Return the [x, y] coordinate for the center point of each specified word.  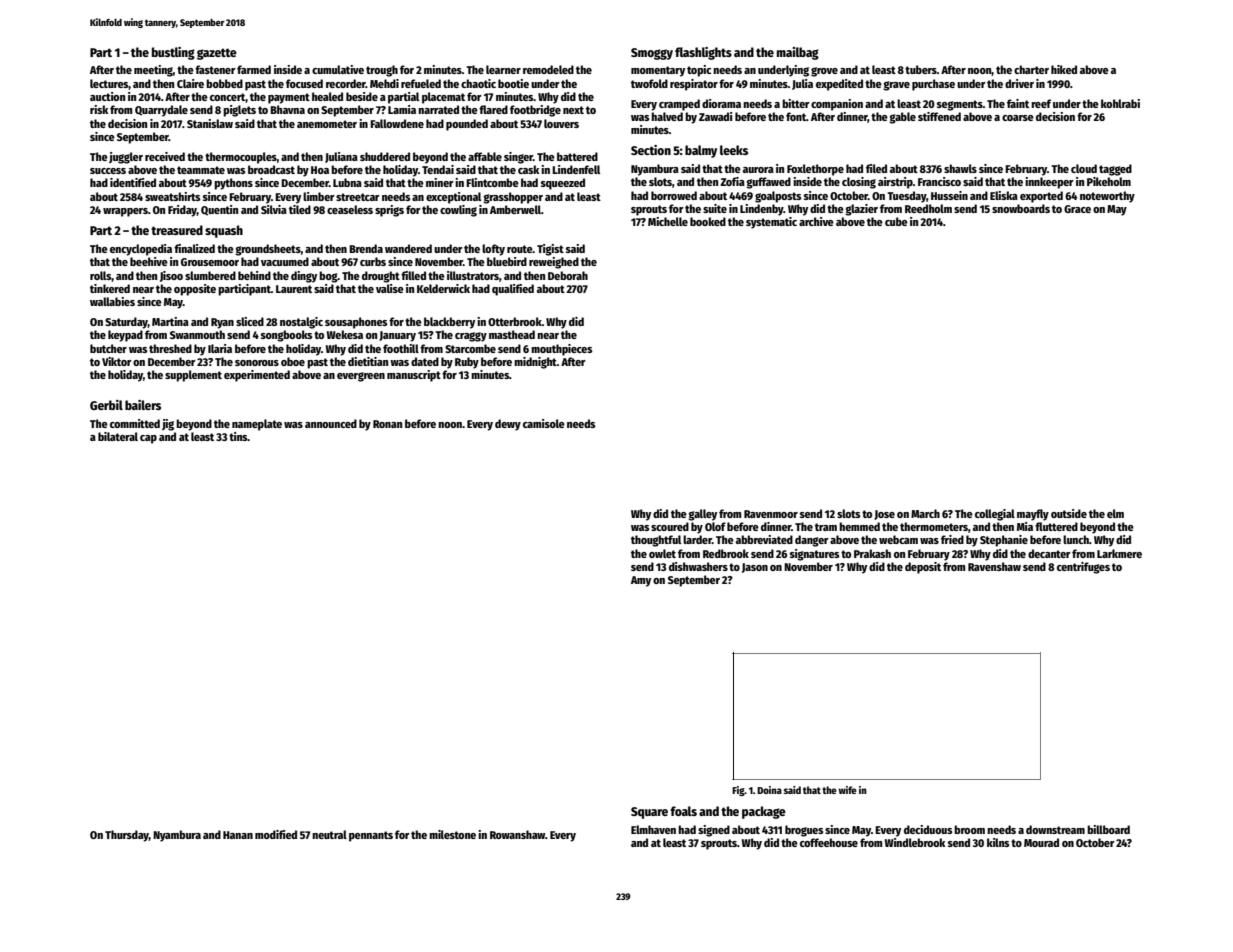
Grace [1077, 209]
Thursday [127, 836]
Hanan [238, 835]
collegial [995, 515]
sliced [250, 321]
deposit [923, 568]
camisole [544, 423]
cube [896, 221]
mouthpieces [561, 350]
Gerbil [106, 405]
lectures [109, 84]
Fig [738, 791]
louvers [561, 123]
